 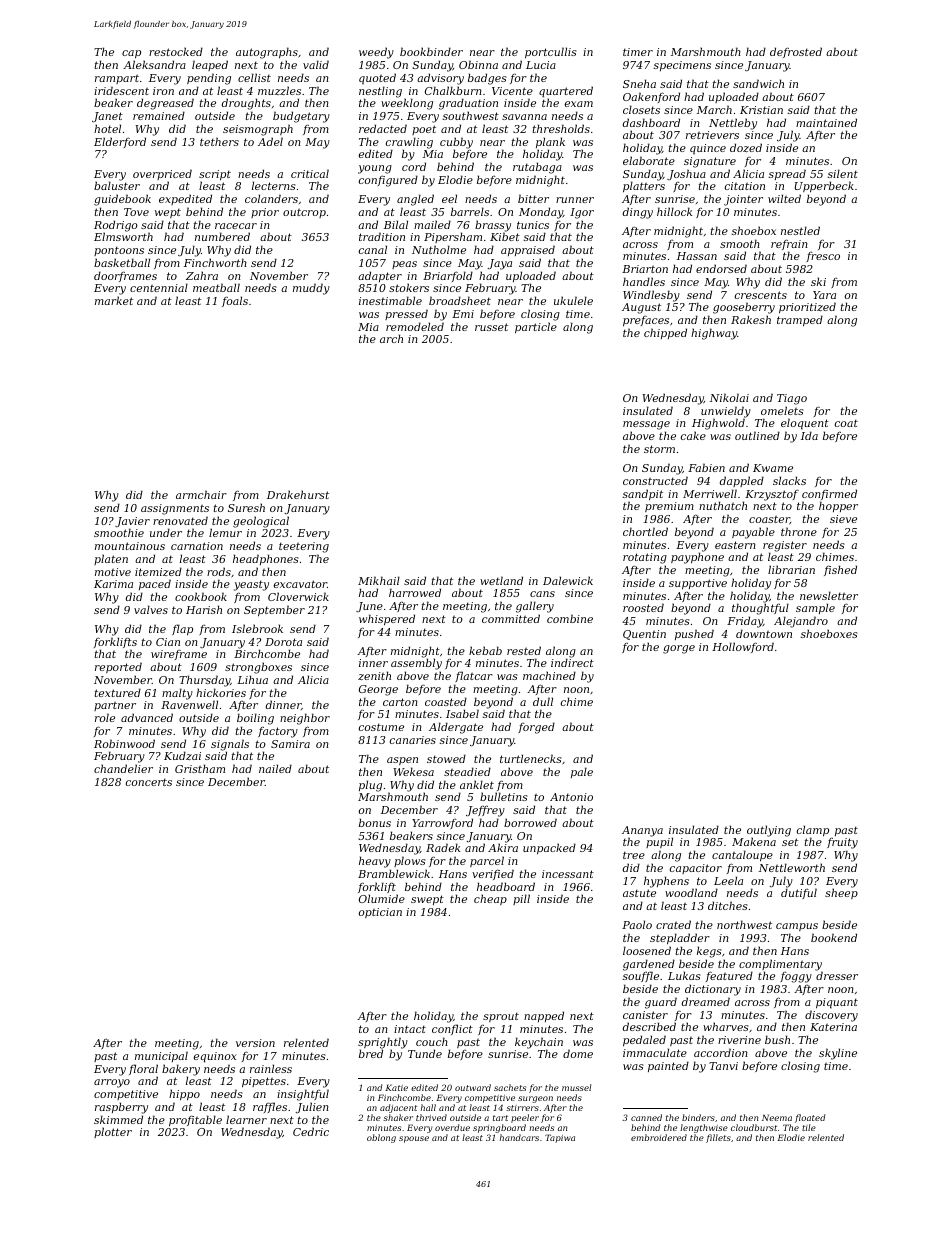 What do you see at coordinates (544, 1016) in the screenshot?
I see `napped` at bounding box center [544, 1016].
